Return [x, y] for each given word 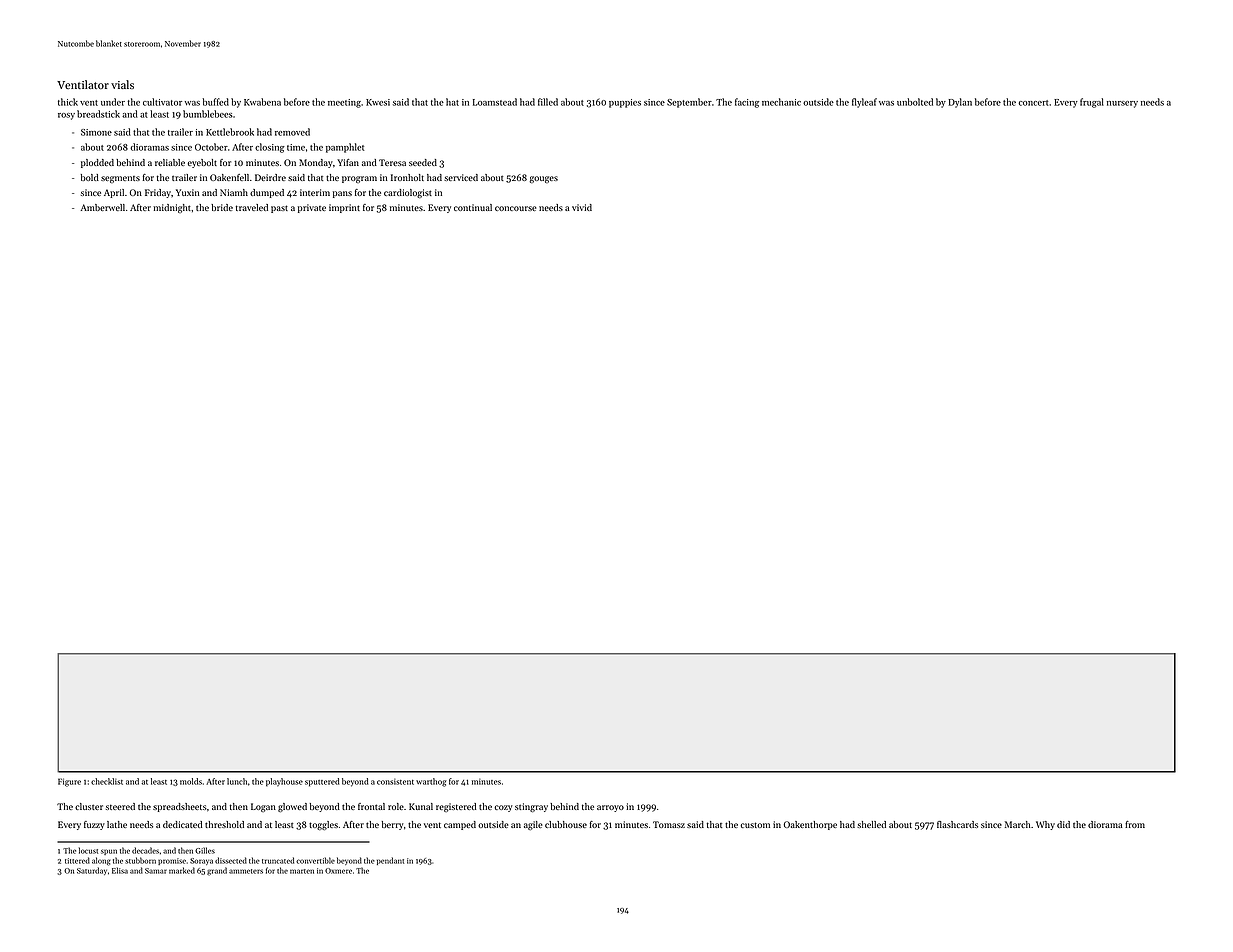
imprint [344, 208]
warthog [431, 782]
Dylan [960, 103]
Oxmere [338, 871]
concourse [516, 208]
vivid [582, 207]
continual [473, 207]
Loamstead [495, 102]
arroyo [610, 808]
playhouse [284, 782]
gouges [544, 179]
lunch [237, 781]
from [1135, 824]
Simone [96, 132]
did [1063, 824]
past [279, 209]
